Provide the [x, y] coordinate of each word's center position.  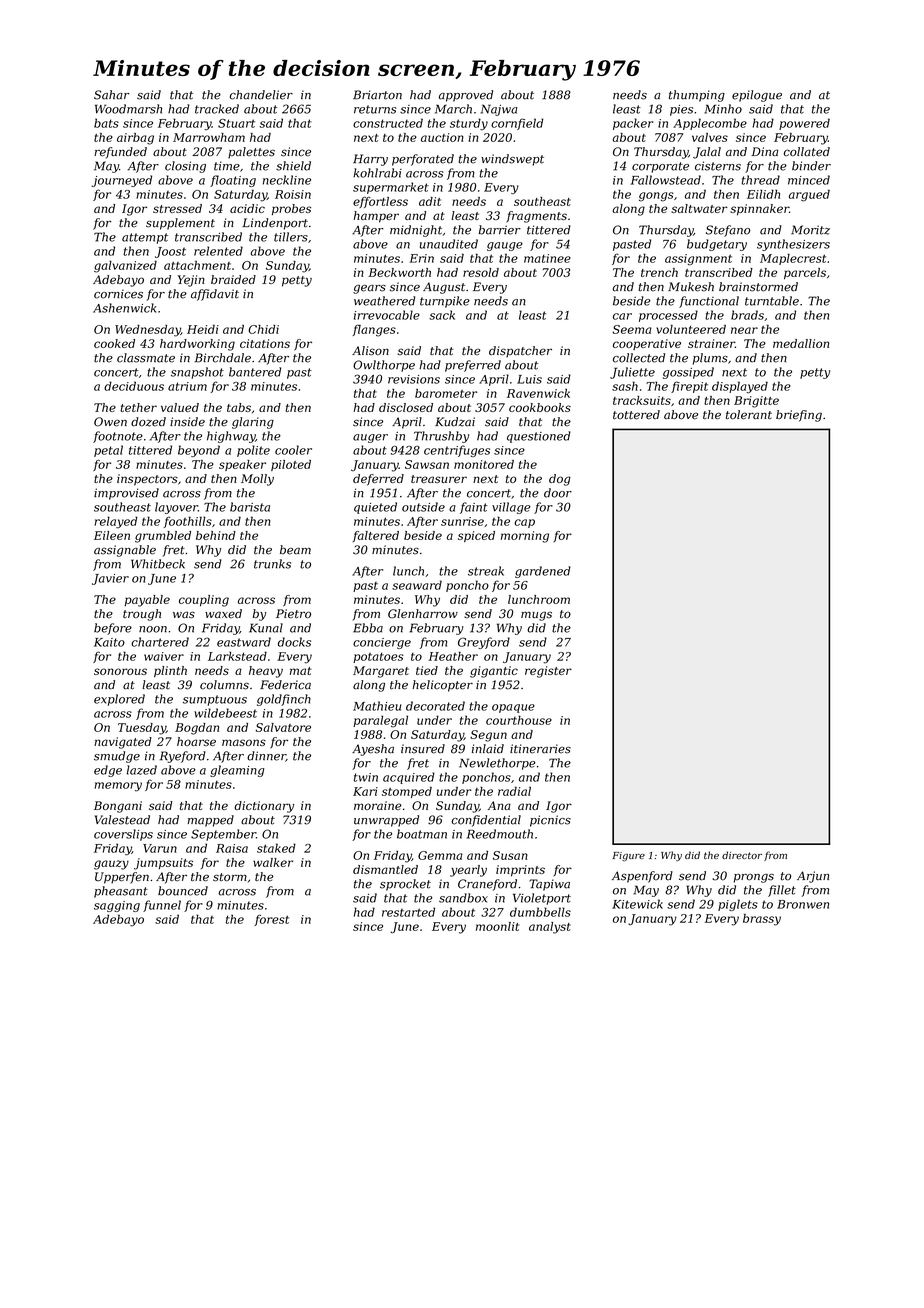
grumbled [163, 537]
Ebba [368, 628]
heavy [266, 672]
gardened [543, 572]
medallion [801, 343]
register [548, 672]
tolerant [749, 415]
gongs [656, 197]
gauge [505, 246]
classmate [146, 358]
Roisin [293, 194]
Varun [160, 848]
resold [481, 272]
